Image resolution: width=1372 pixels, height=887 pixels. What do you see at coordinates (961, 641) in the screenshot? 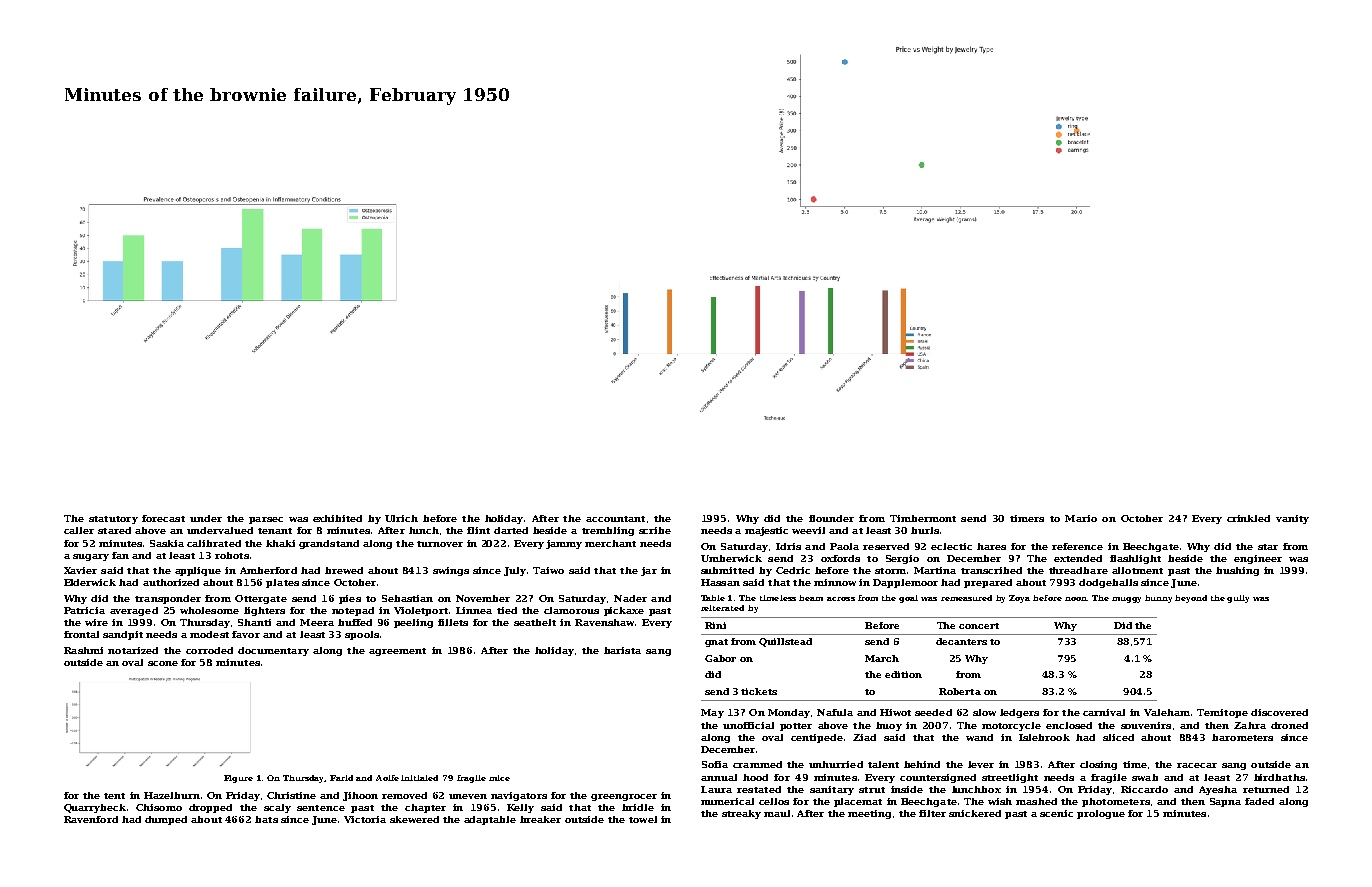
I see `decanters` at bounding box center [961, 641].
